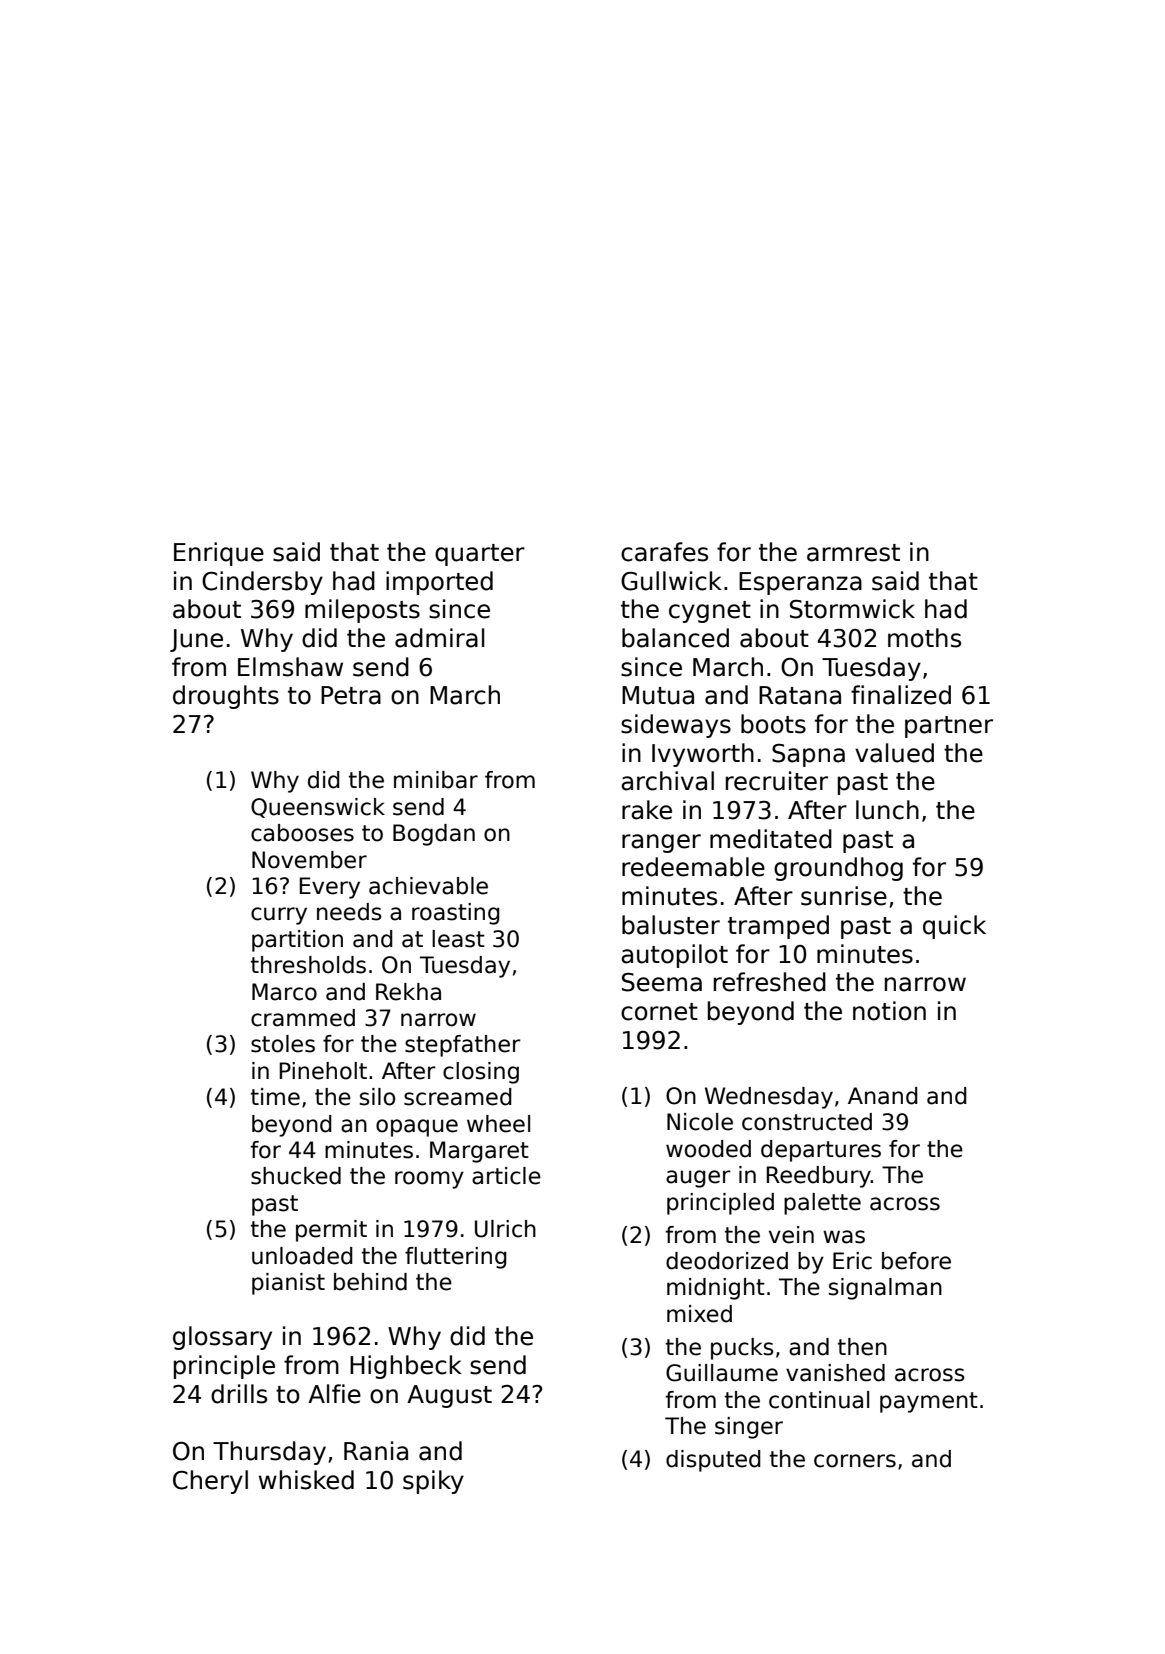 Image resolution: width=1165 pixels, height=1654 pixels. Describe the element at coordinates (659, 1012) in the screenshot. I see `cornet` at that location.
